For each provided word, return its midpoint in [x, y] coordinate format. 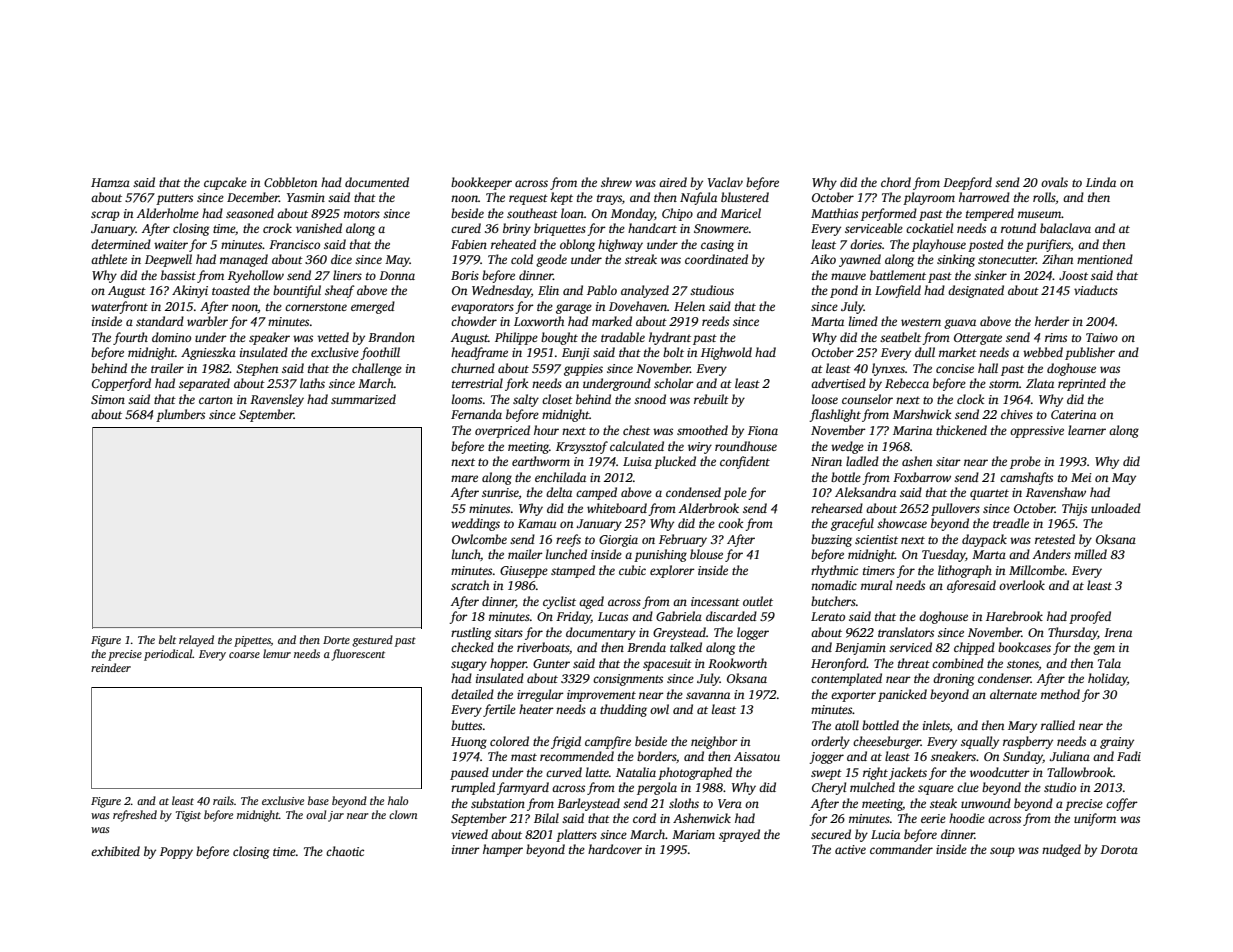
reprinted [1082, 384]
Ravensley [277, 400]
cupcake [225, 183]
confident [745, 462]
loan [572, 213]
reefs [568, 540]
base [318, 800]
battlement [898, 275]
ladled [862, 461]
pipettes [252, 641]
